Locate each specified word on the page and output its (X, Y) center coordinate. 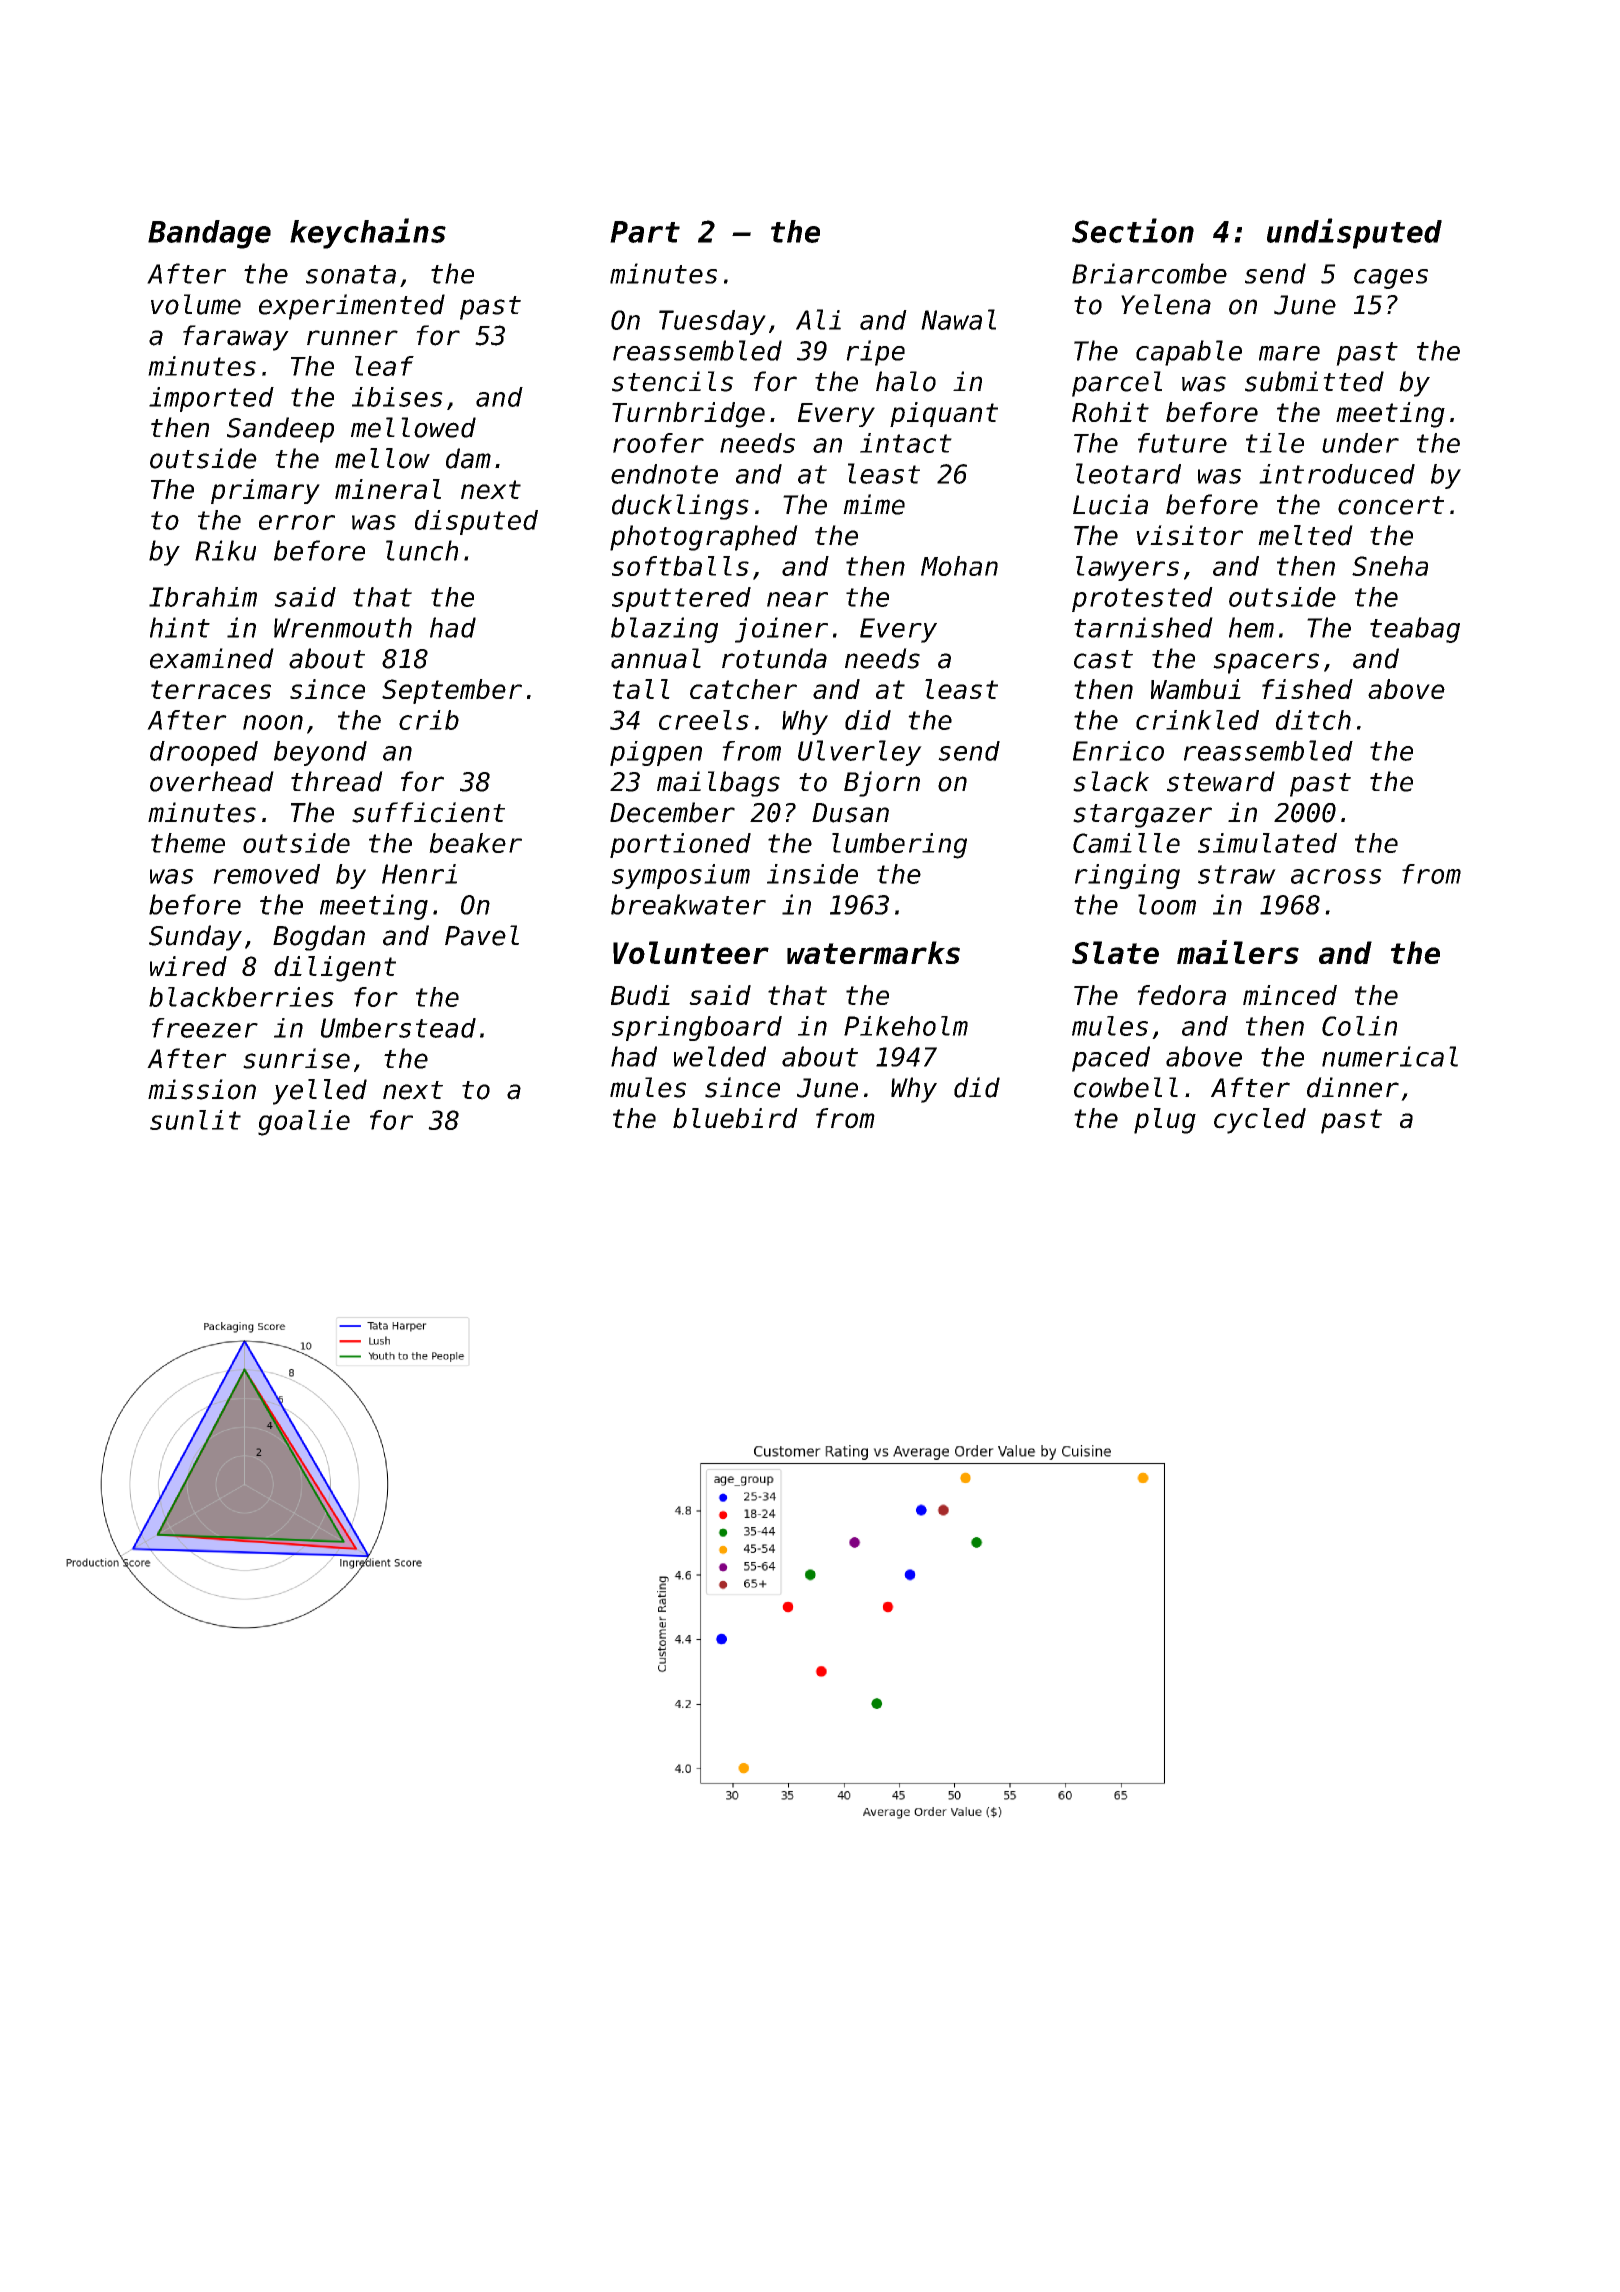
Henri (419, 874)
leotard (1128, 473)
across (1336, 876)
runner (352, 338)
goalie (304, 1123)
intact (906, 443)
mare (1289, 353)
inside (812, 874)
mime (874, 504)
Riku (225, 550)
